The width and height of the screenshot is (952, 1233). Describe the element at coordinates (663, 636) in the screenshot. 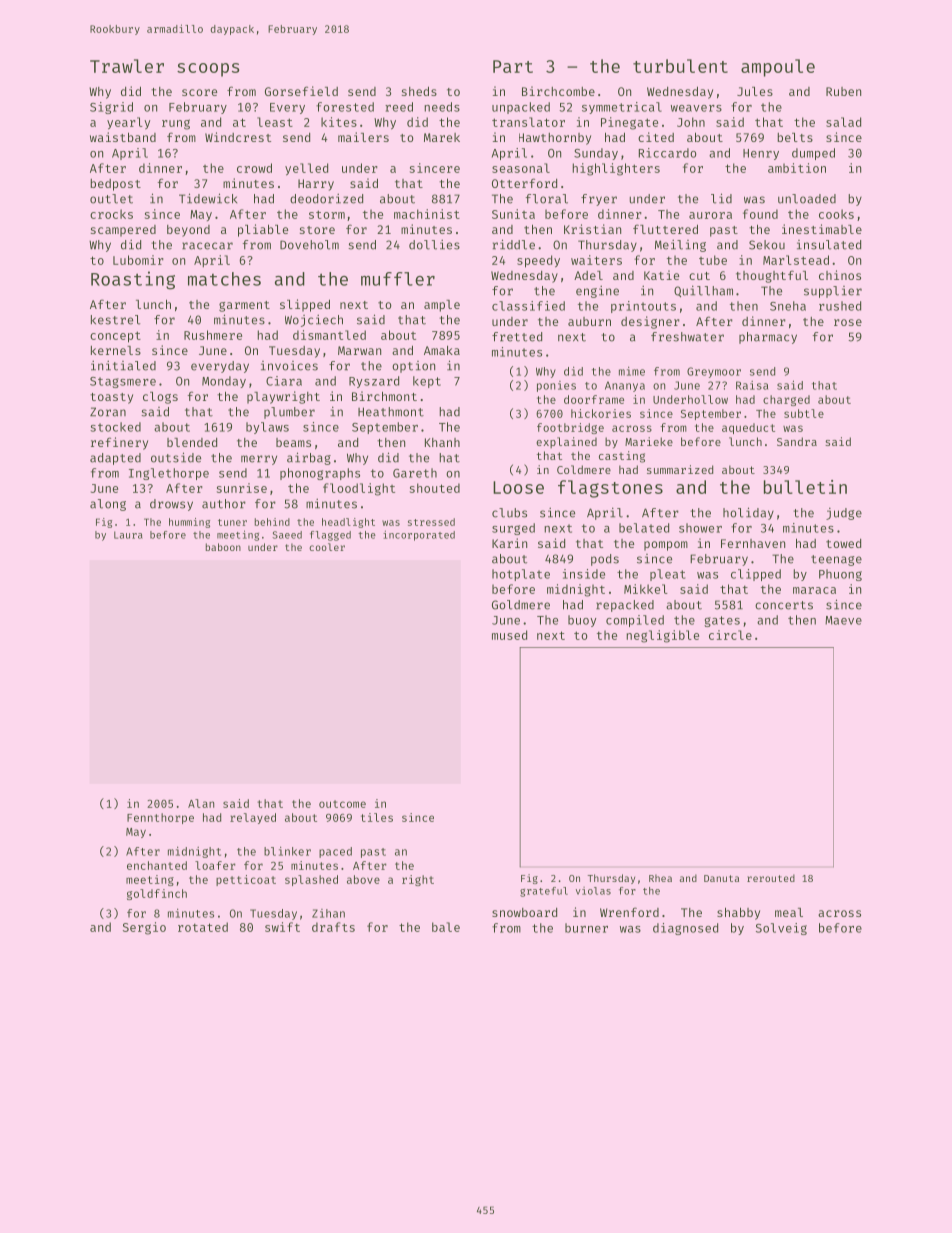

I see `negligible` at that location.
